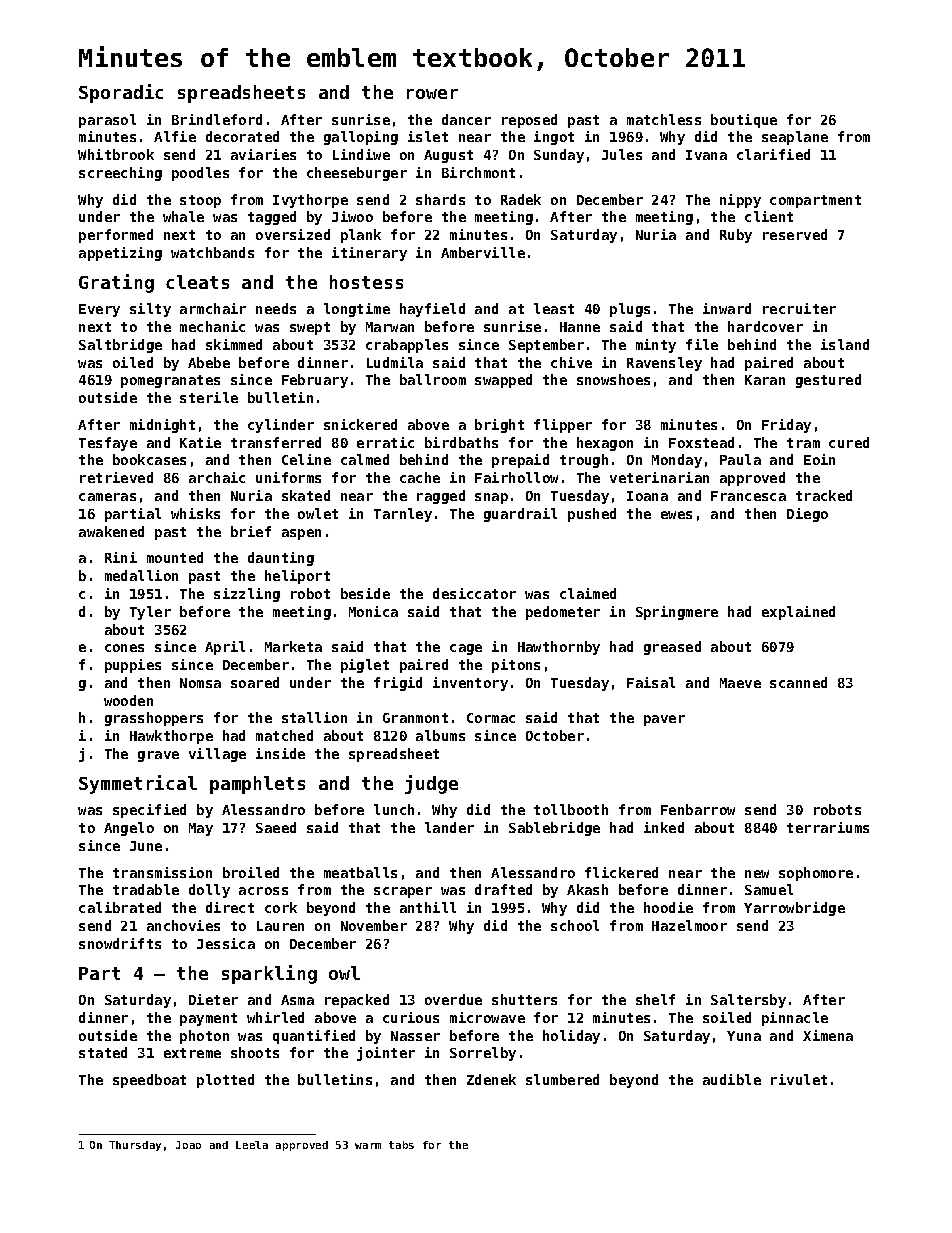 The height and width of the screenshot is (1233, 952). Describe the element at coordinates (795, 234) in the screenshot. I see `reserved` at that location.
